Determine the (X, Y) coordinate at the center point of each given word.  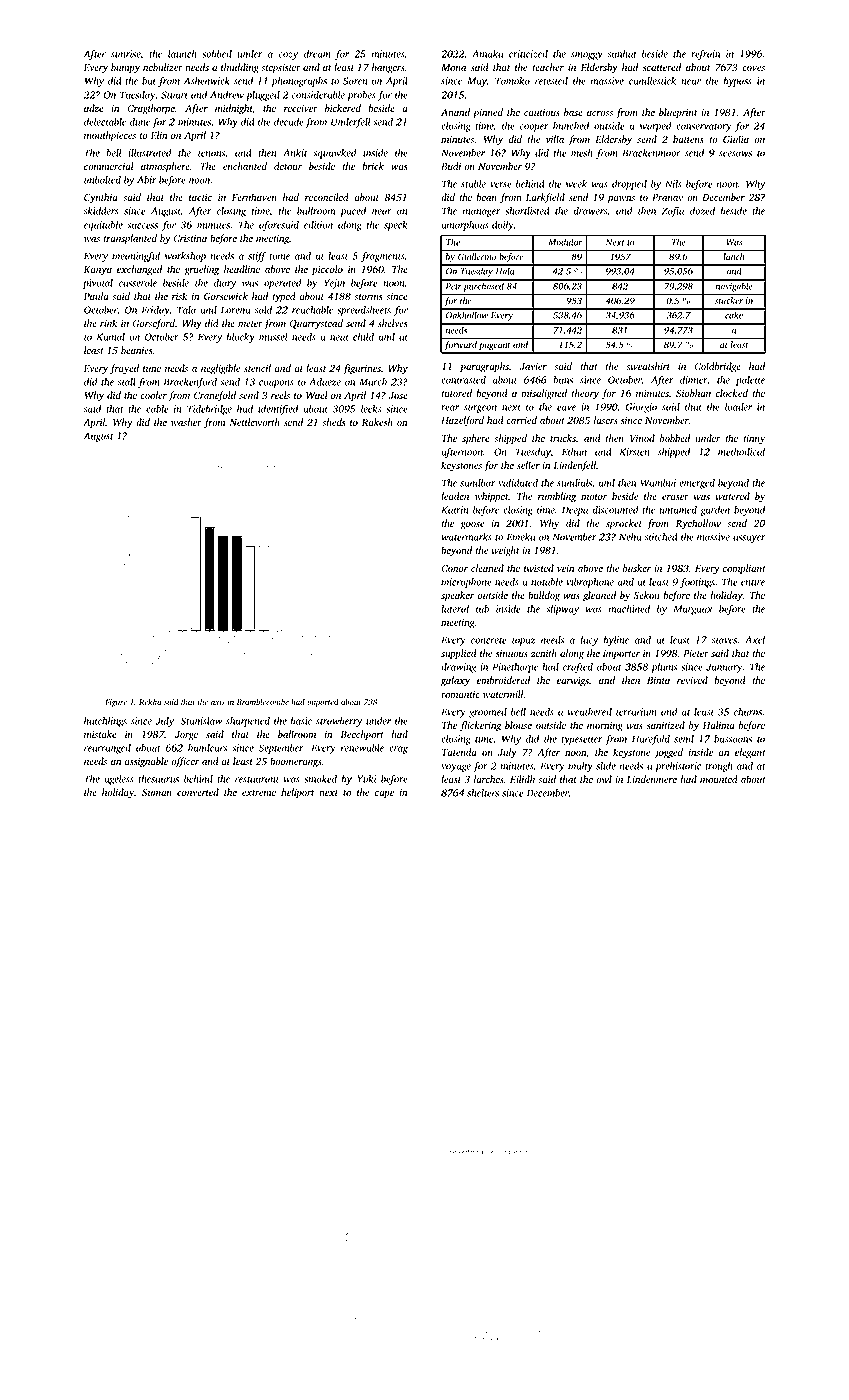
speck (395, 226)
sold (263, 310)
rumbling (557, 497)
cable (157, 409)
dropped (629, 185)
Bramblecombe (263, 701)
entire (753, 582)
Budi (451, 166)
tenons (211, 153)
